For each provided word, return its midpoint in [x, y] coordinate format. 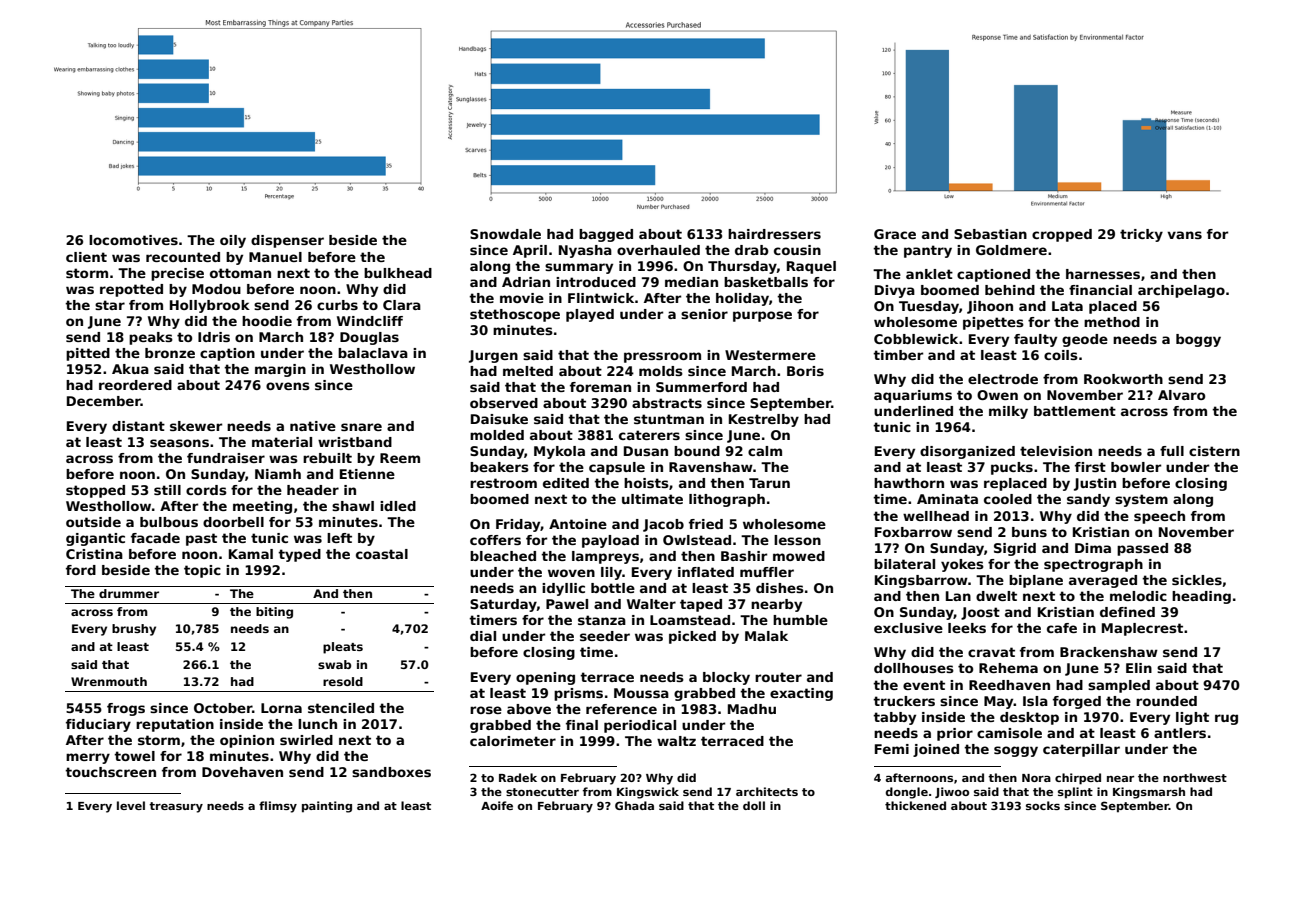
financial [1100, 290]
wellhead [936, 516]
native [313, 426]
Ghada [634, 805]
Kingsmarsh [1149, 793]
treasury [176, 807]
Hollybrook [210, 306]
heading [1201, 597]
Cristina [94, 554]
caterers [649, 435]
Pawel [567, 604]
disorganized [967, 452]
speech [1159, 517]
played [590, 315]
